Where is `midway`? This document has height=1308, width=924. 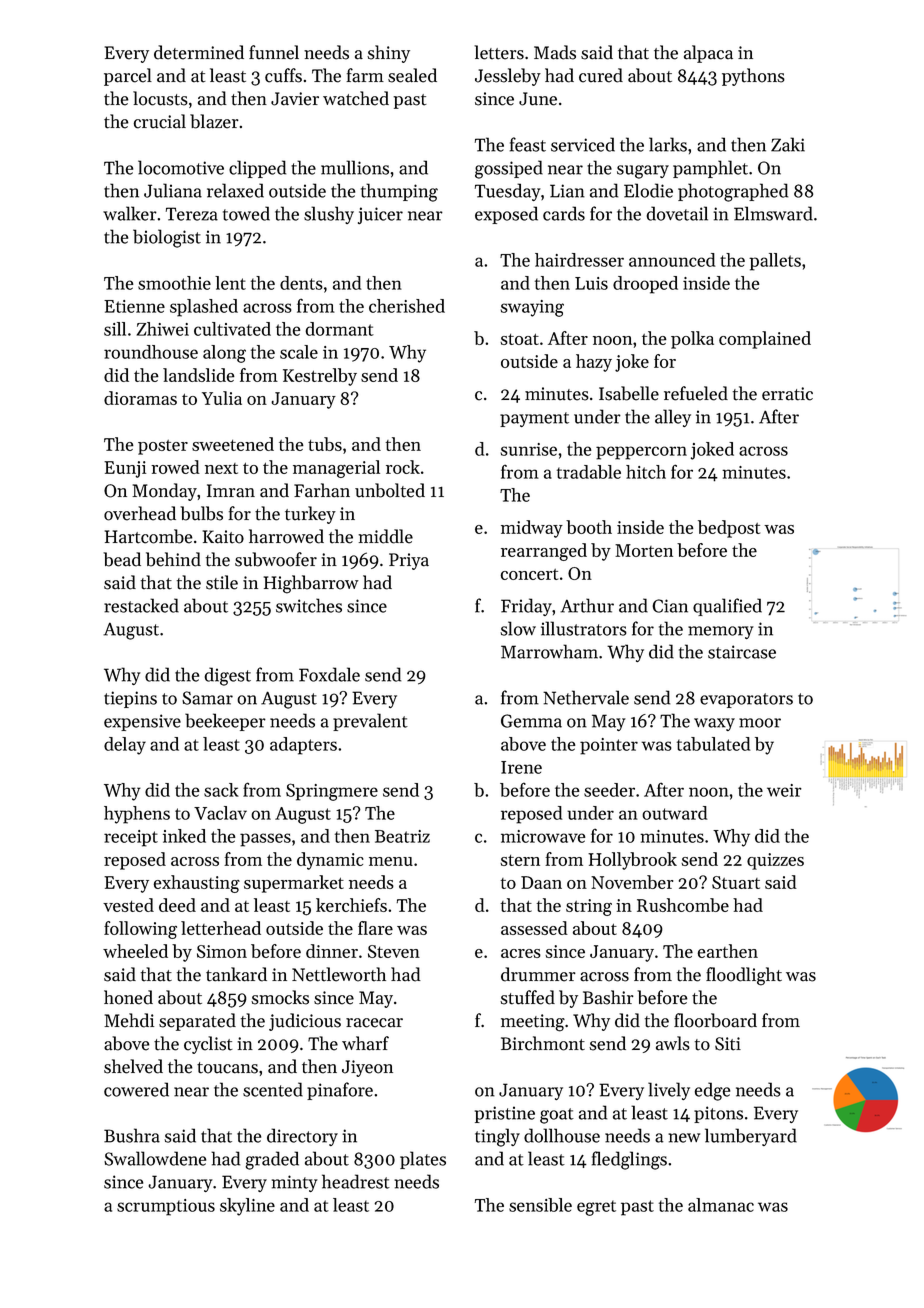
midway is located at coordinates (532, 529).
